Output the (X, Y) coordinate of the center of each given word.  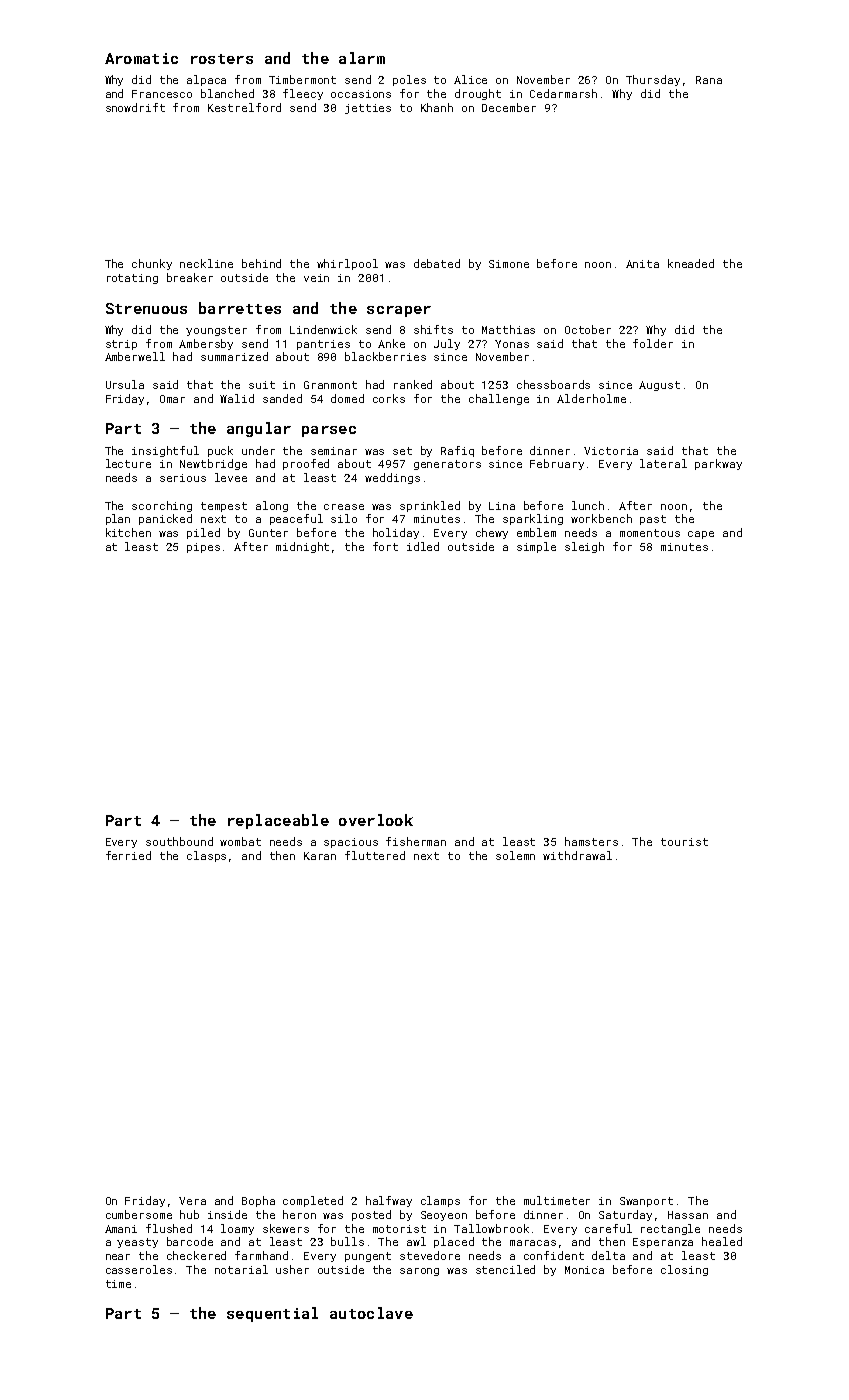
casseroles (139, 1269)
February (557, 464)
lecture (128, 463)
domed (347, 398)
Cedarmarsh (563, 93)
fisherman (416, 841)
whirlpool (347, 264)
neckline (206, 263)
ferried (128, 855)
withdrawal (577, 855)
